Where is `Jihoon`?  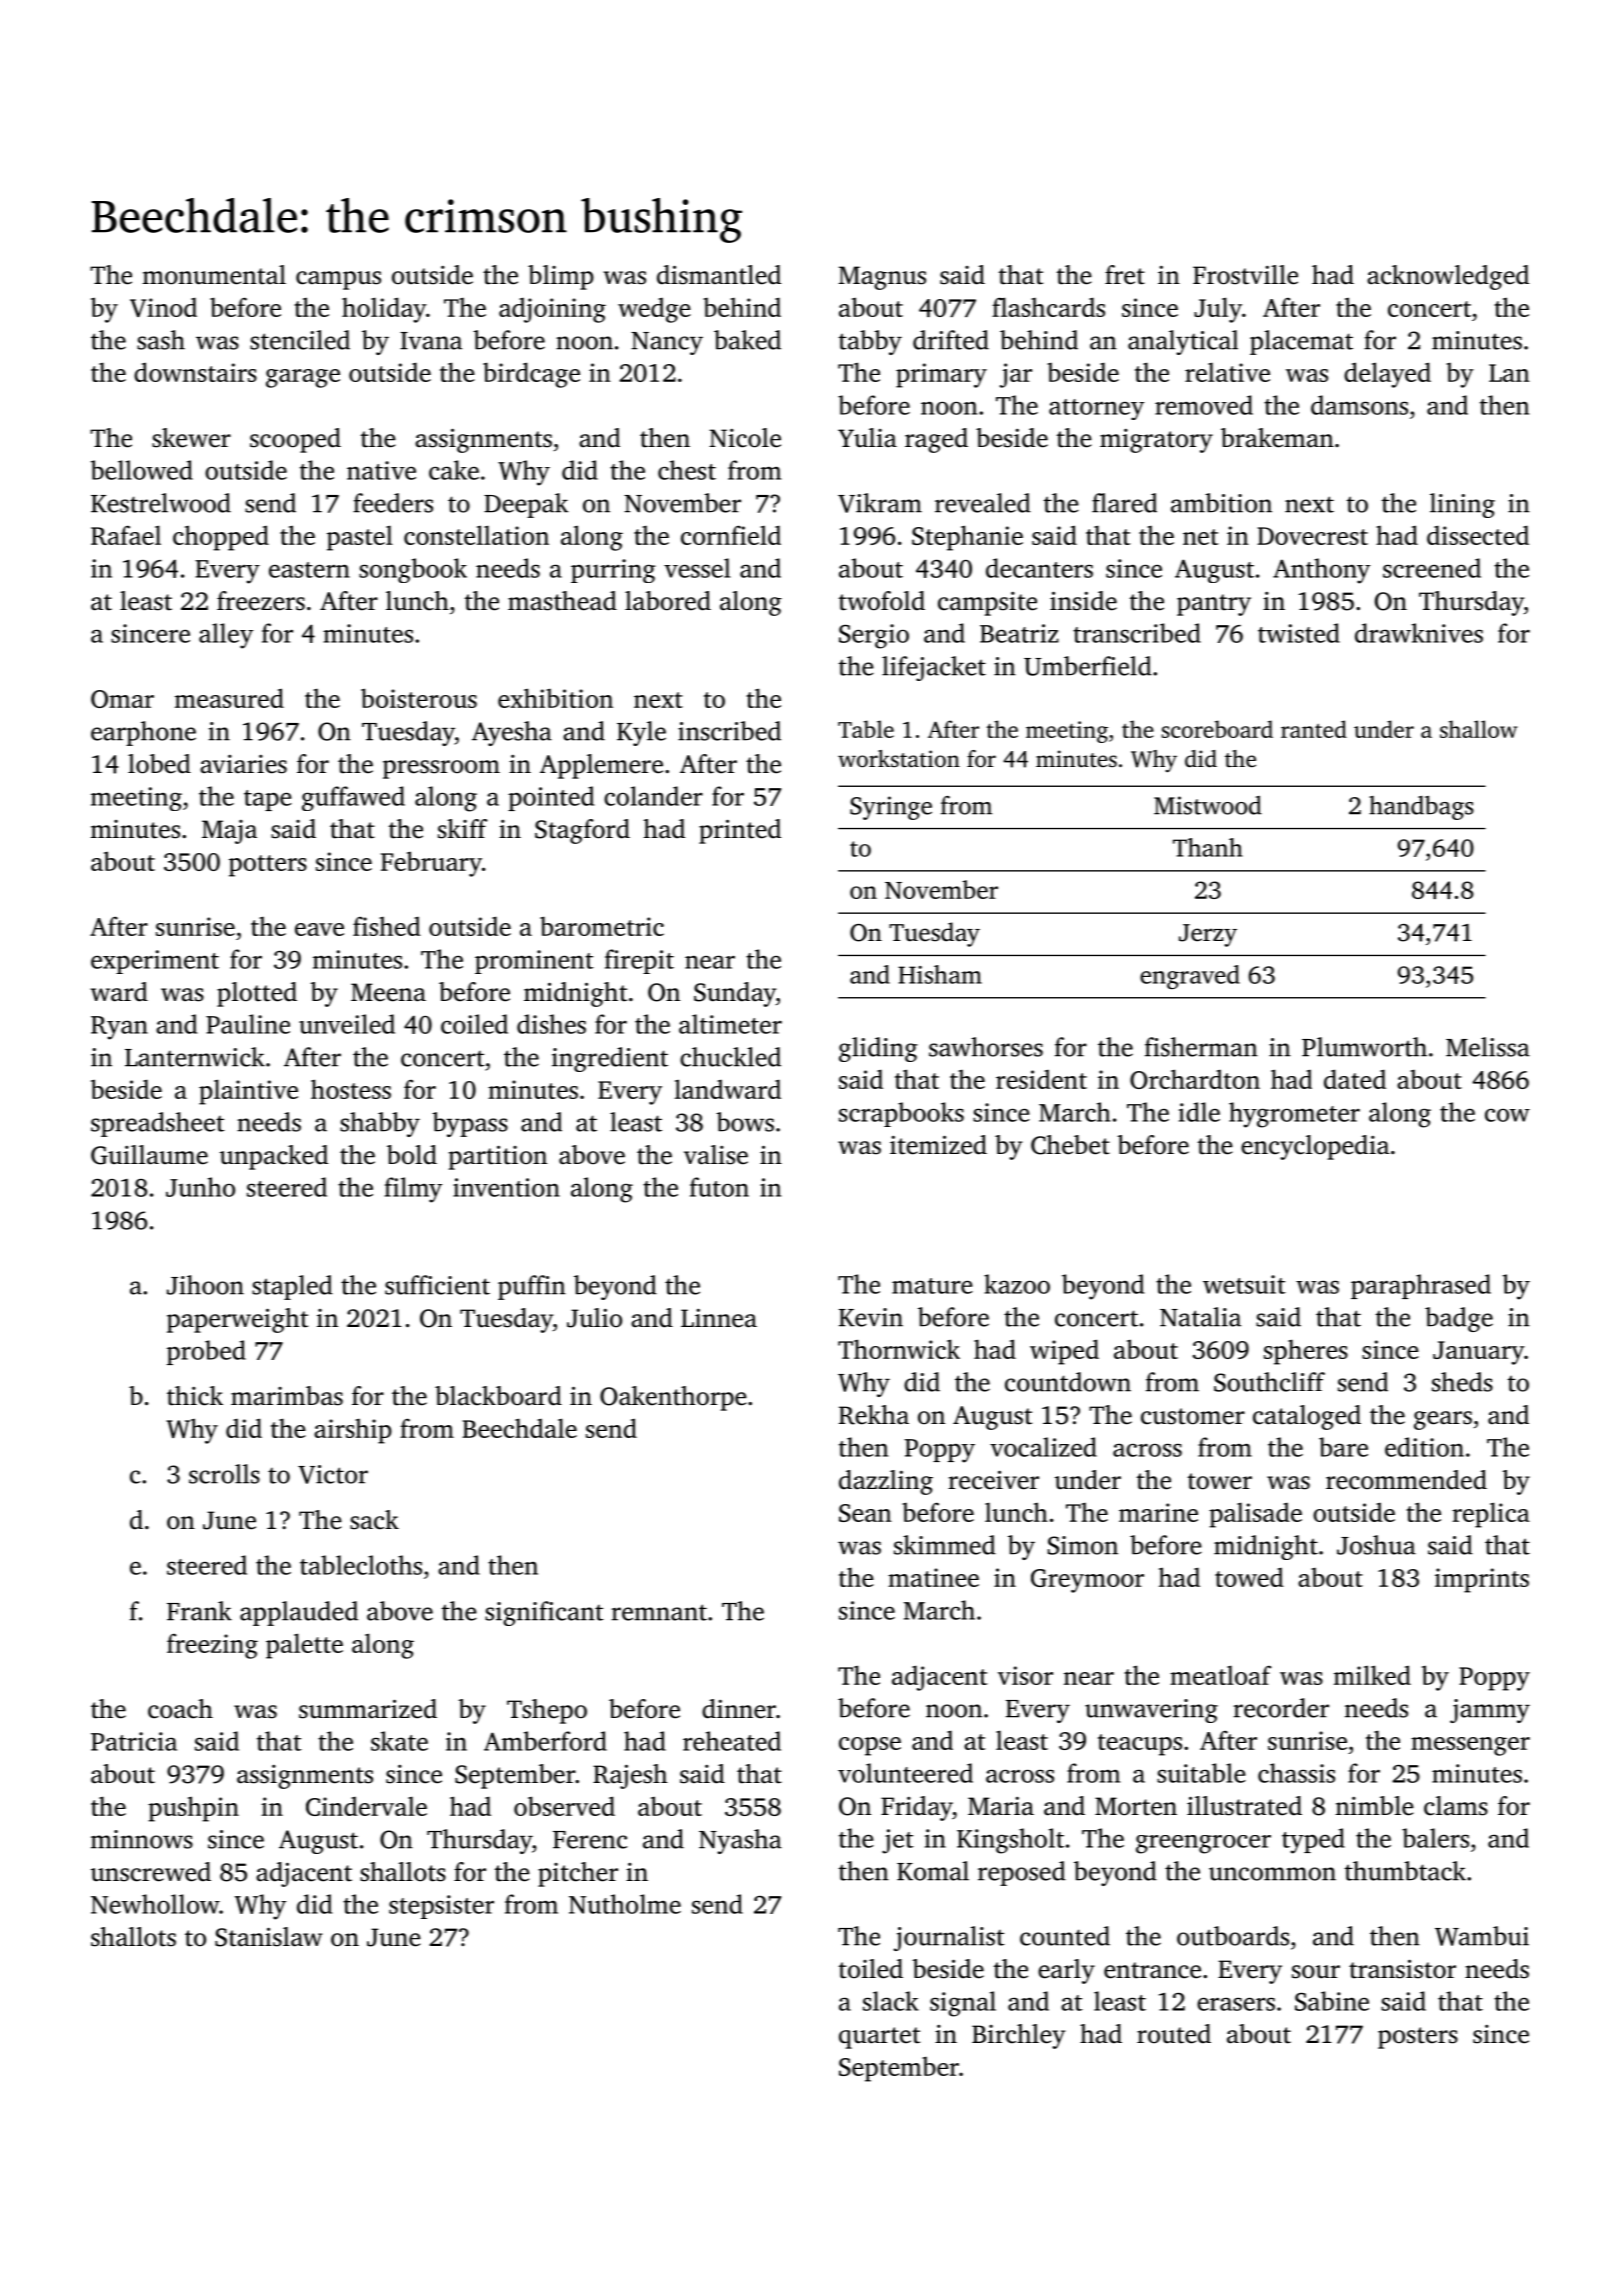 Jihoon is located at coordinates (205, 1285).
